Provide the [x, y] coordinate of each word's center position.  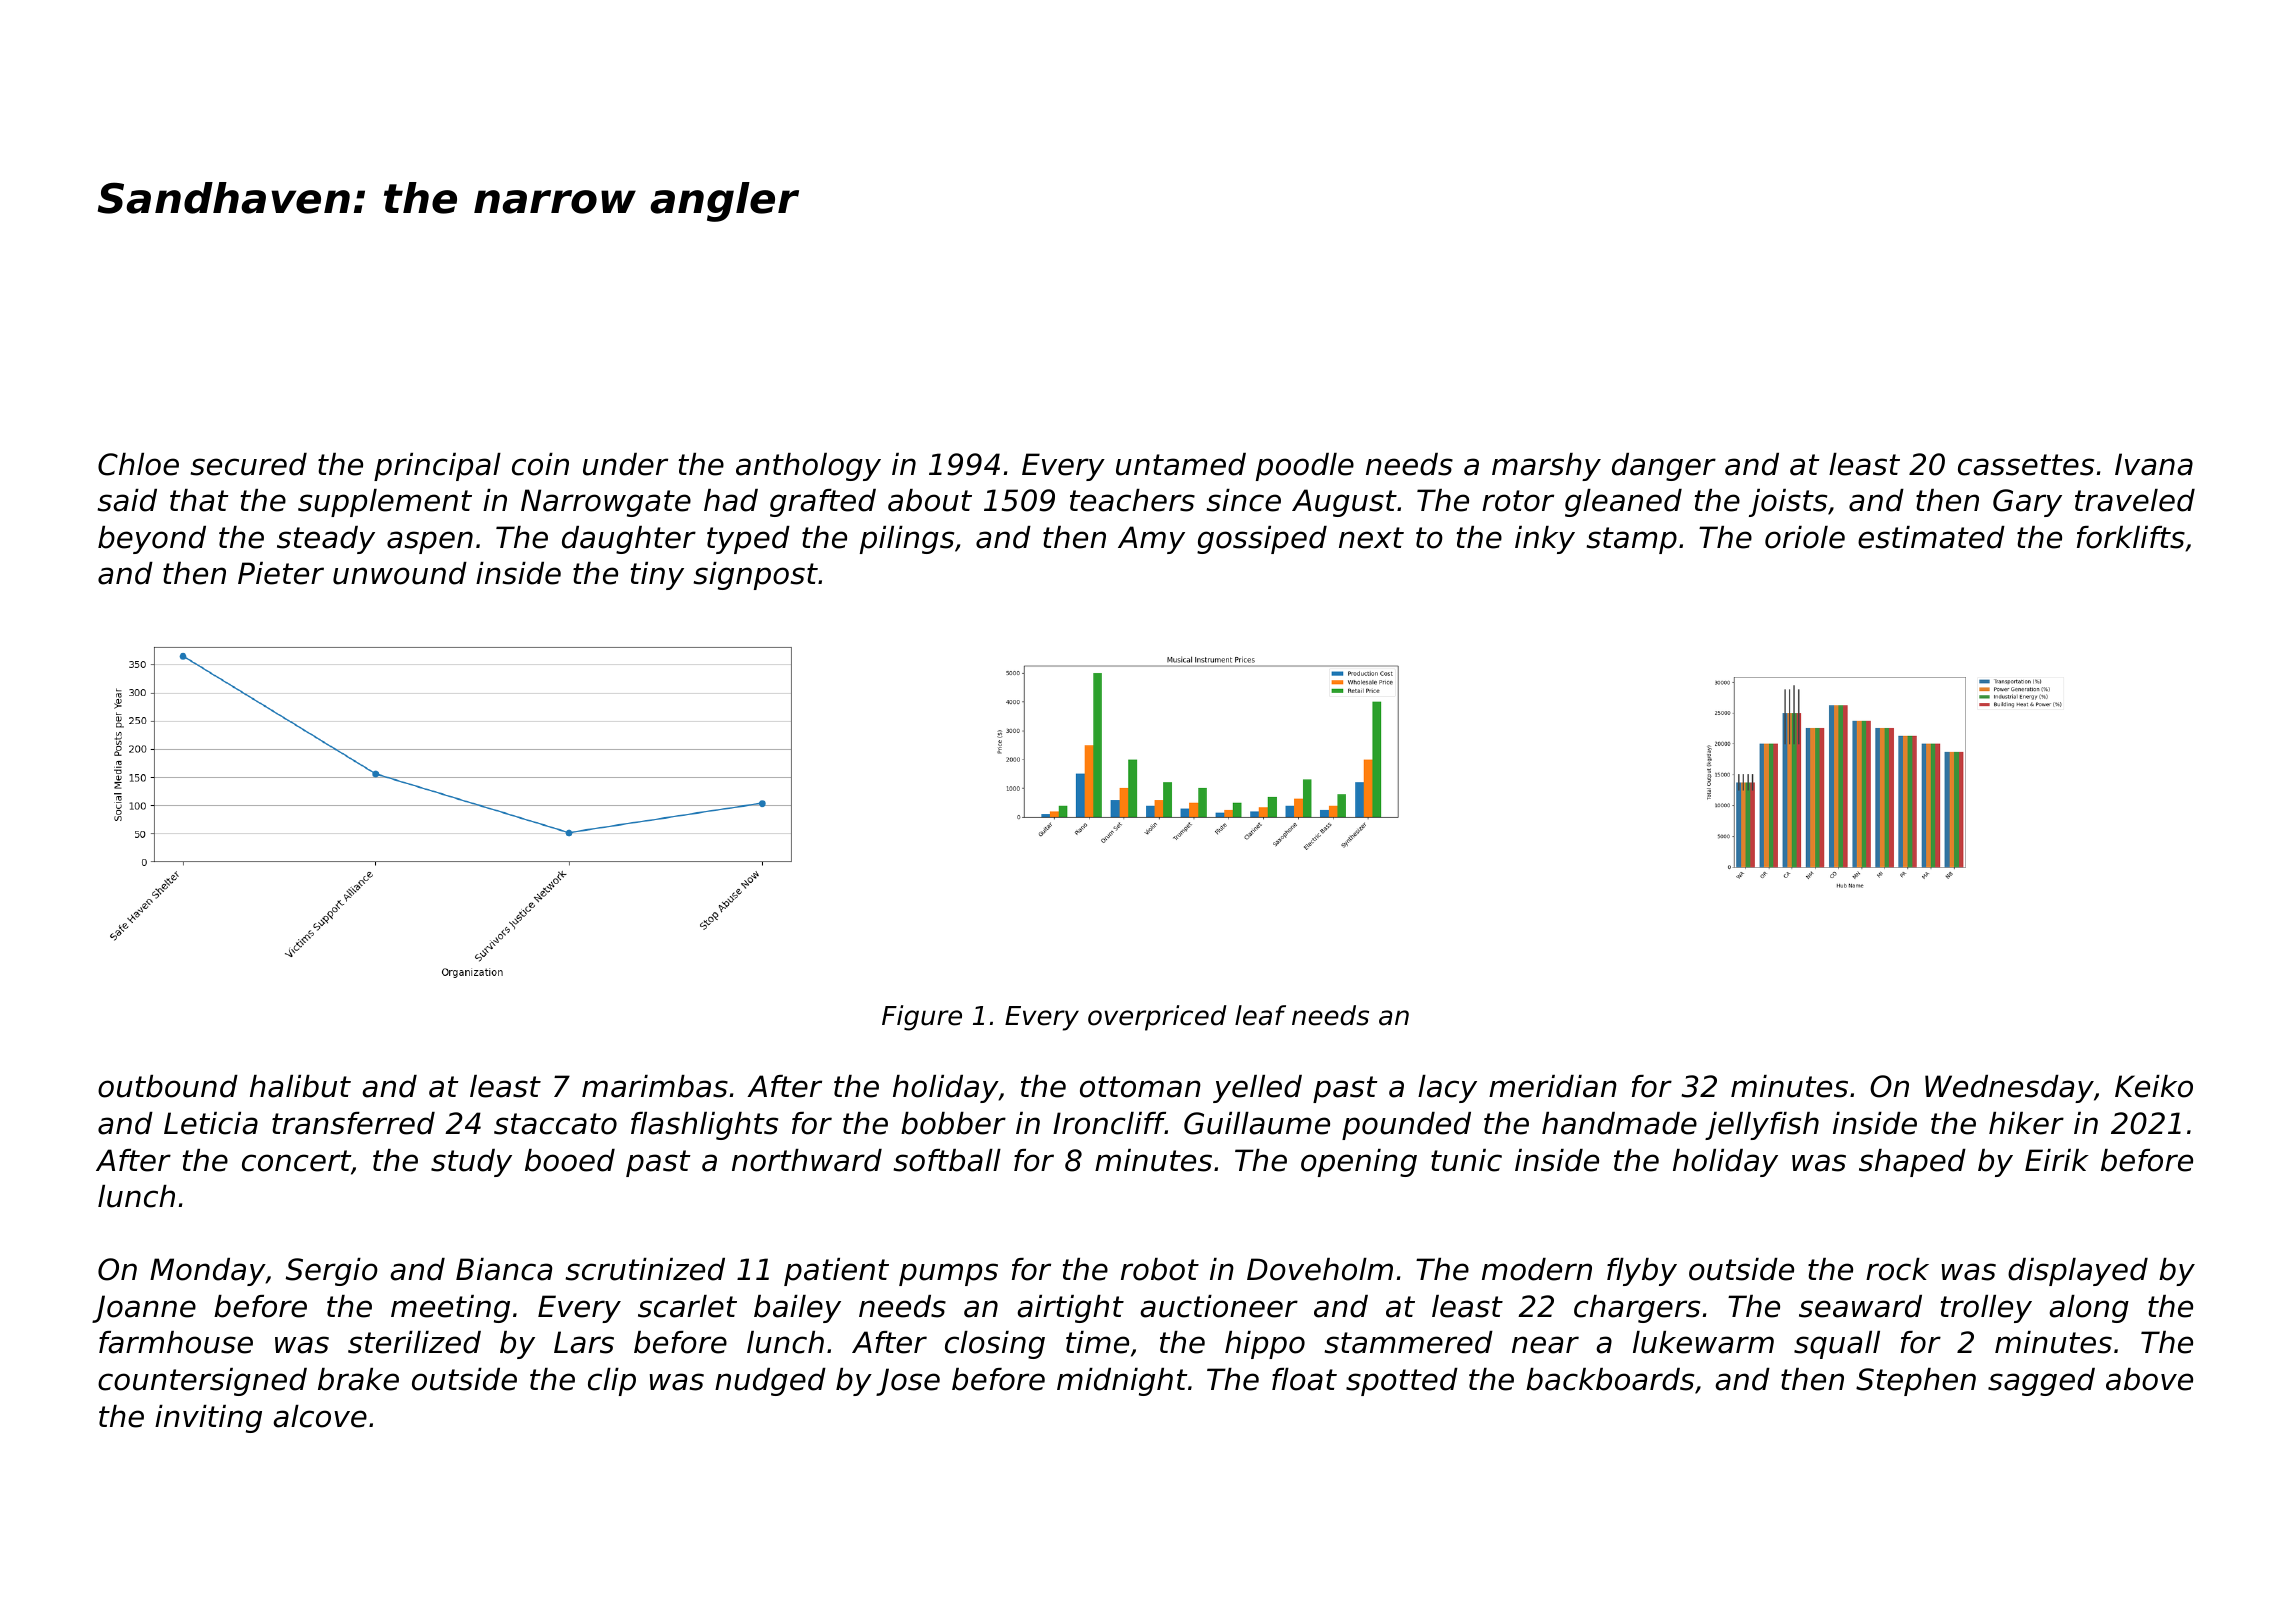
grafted [823, 503]
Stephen [1916, 1382]
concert [296, 1161]
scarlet [687, 1306]
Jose [908, 1382]
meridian [1553, 1086]
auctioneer [1219, 1306]
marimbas [655, 1086]
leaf [1260, 1015]
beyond [152, 540]
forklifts [2131, 537]
